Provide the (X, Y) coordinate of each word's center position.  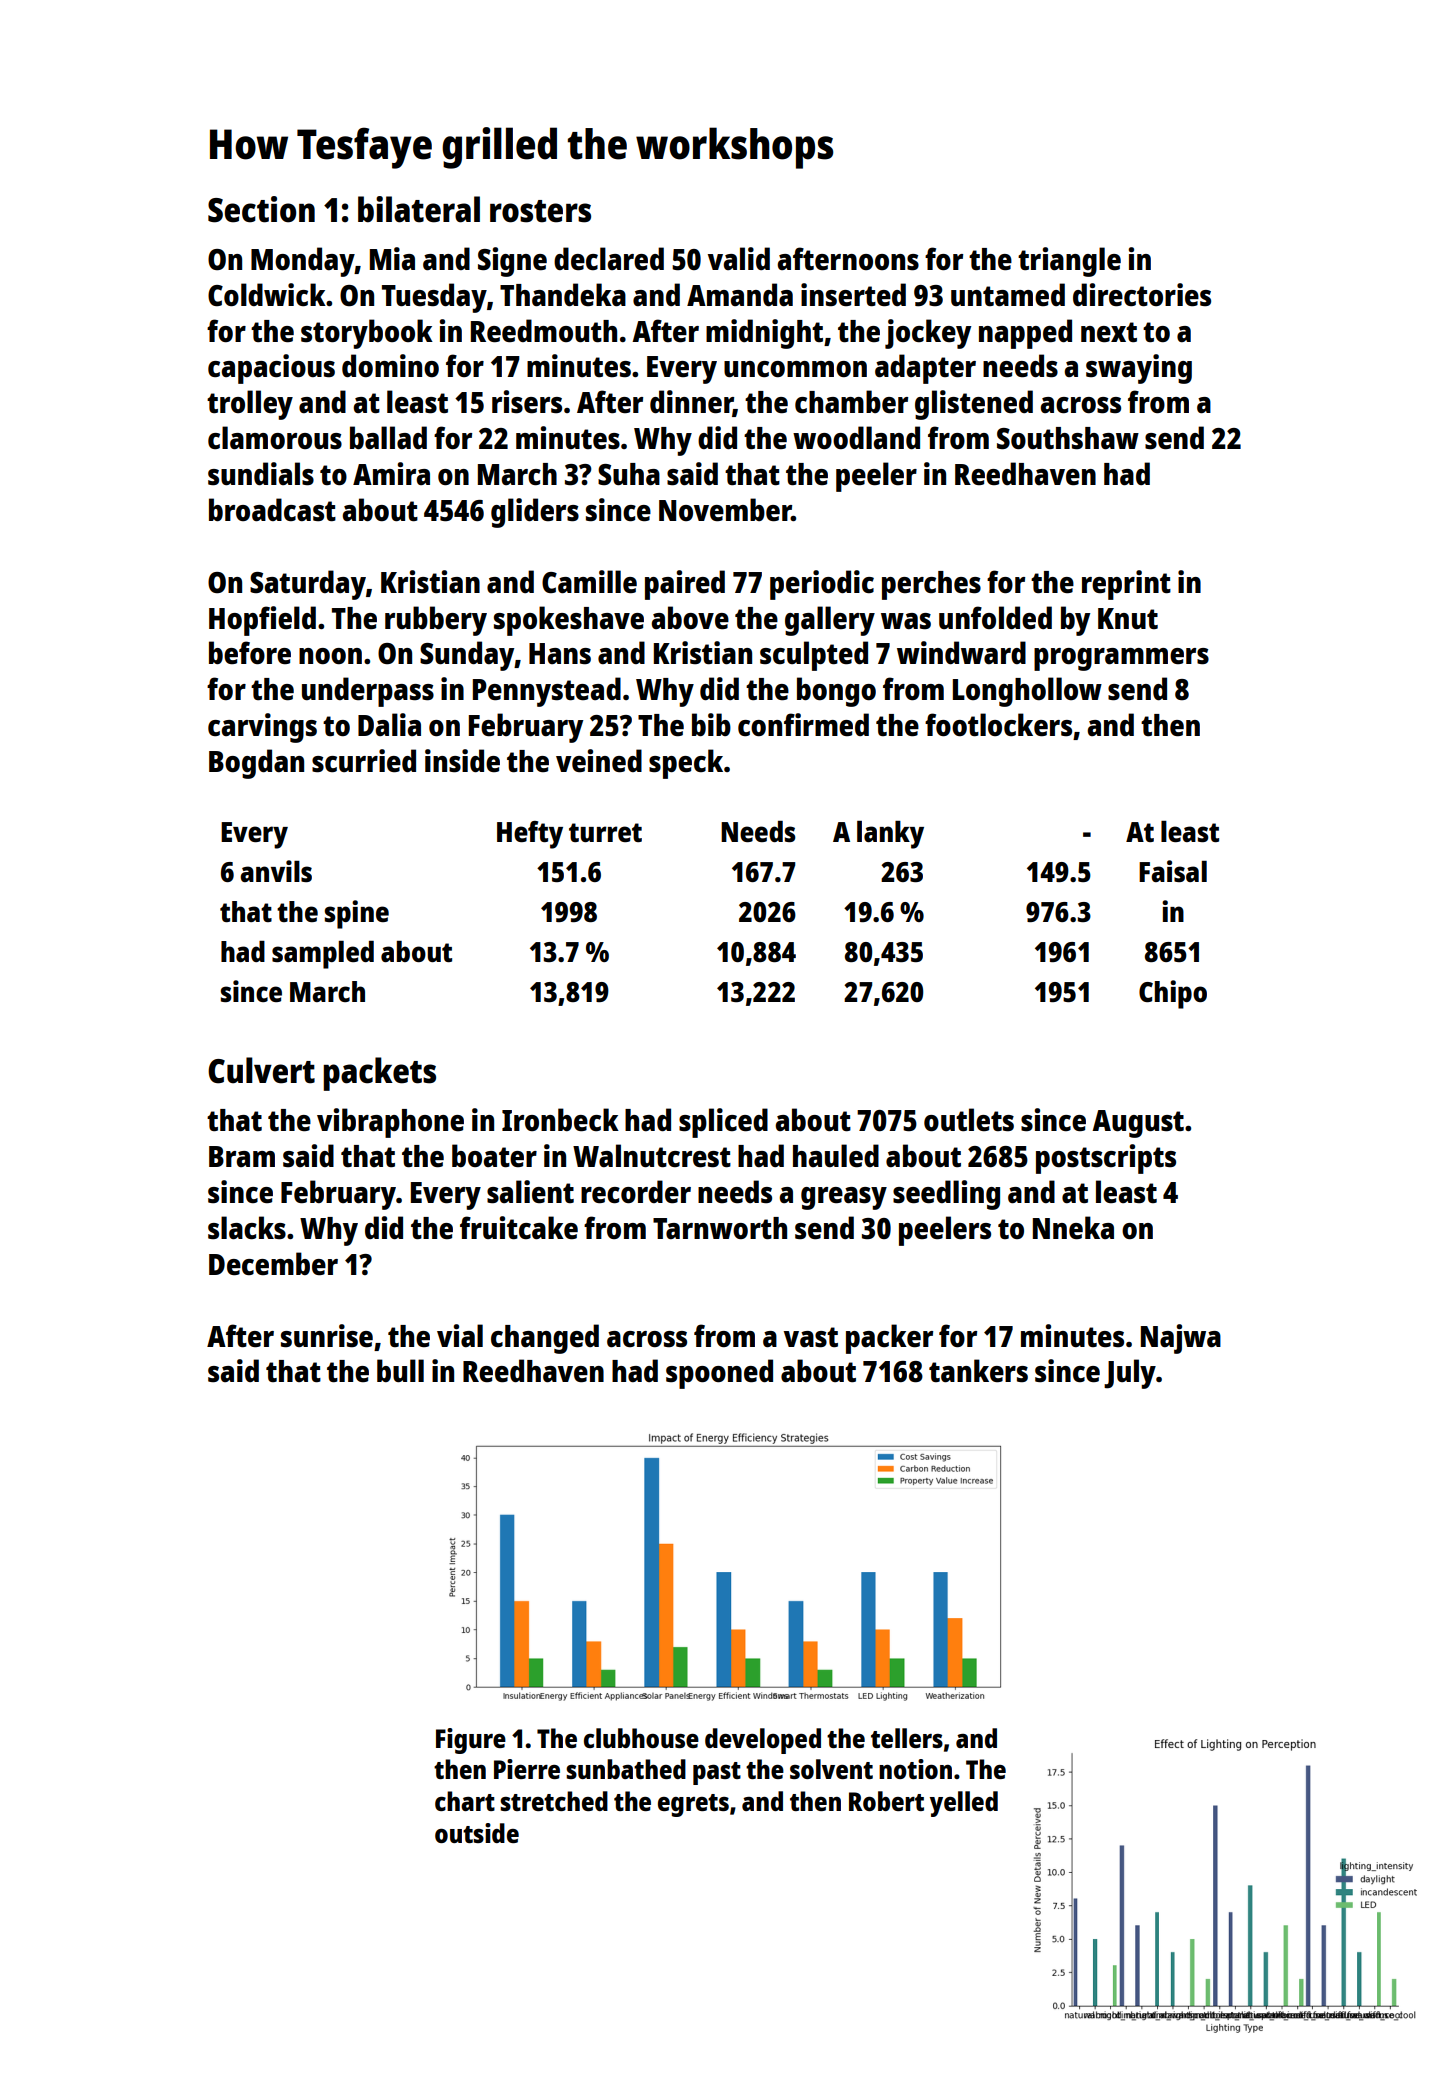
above (690, 617)
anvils (276, 871)
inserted (853, 294)
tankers (978, 1370)
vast (811, 1337)
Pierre (527, 1769)
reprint (1126, 585)
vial (460, 1335)
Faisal (1173, 871)
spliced (723, 1123)
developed (763, 1741)
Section (261, 209)
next (1109, 332)
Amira (391, 473)
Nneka (1073, 1228)
